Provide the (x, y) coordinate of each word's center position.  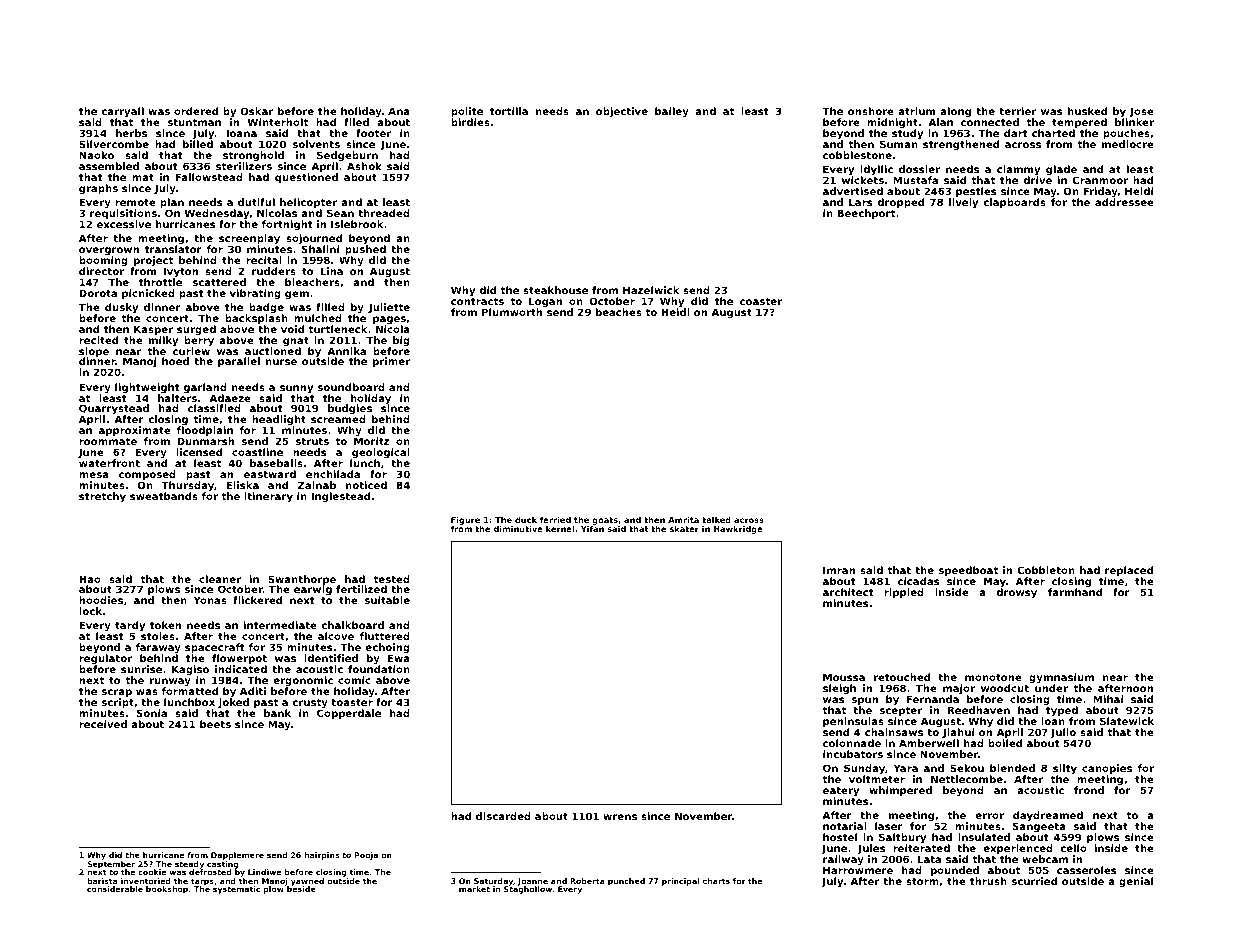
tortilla (509, 111)
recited (98, 340)
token (165, 625)
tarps (202, 882)
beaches (619, 312)
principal (681, 882)
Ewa (399, 658)
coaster (761, 301)
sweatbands (164, 496)
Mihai (1108, 699)
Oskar (256, 111)
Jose (1141, 113)
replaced (1129, 571)
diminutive (518, 529)
